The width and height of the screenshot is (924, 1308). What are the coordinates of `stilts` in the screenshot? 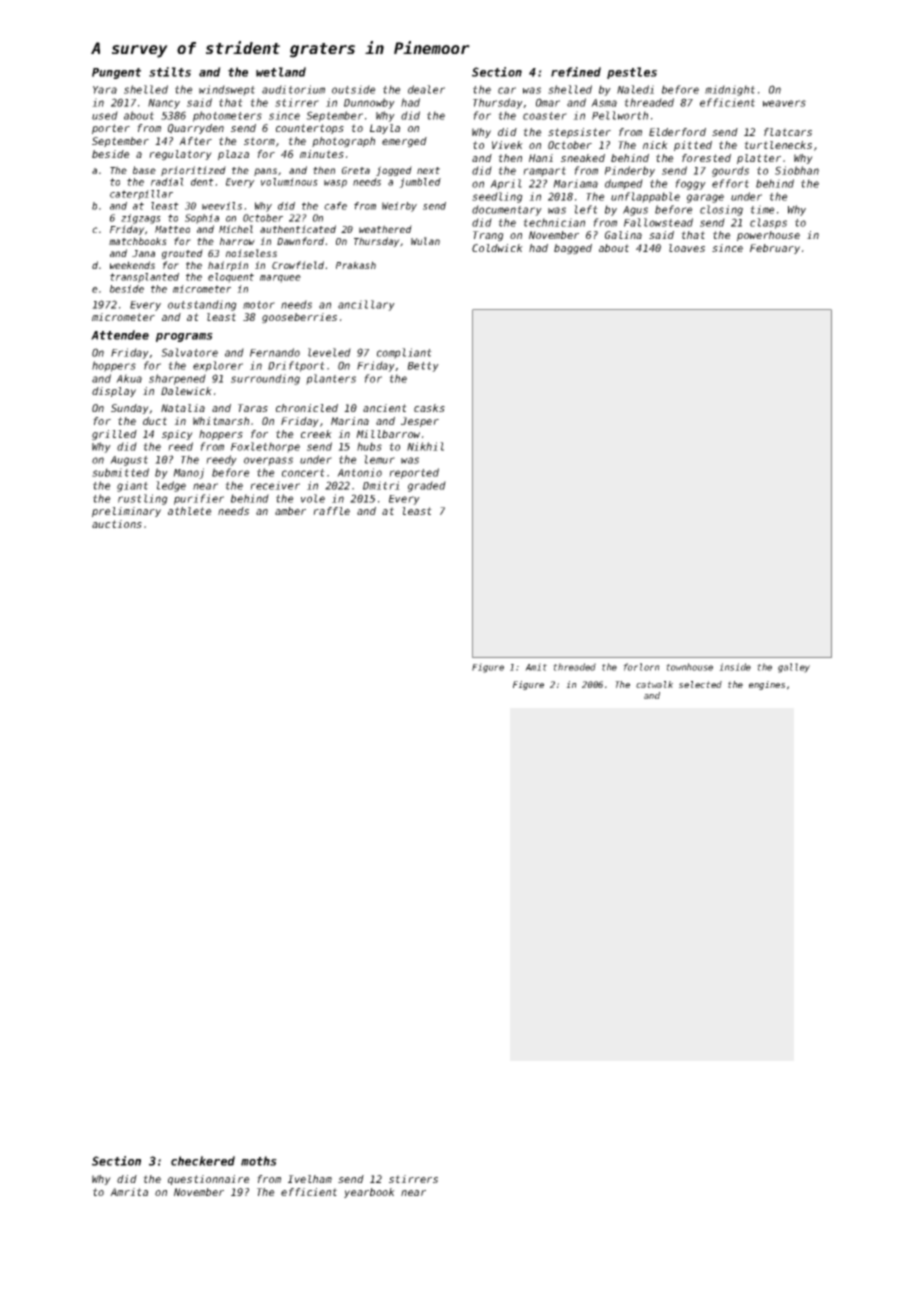 It's located at (170, 72).
